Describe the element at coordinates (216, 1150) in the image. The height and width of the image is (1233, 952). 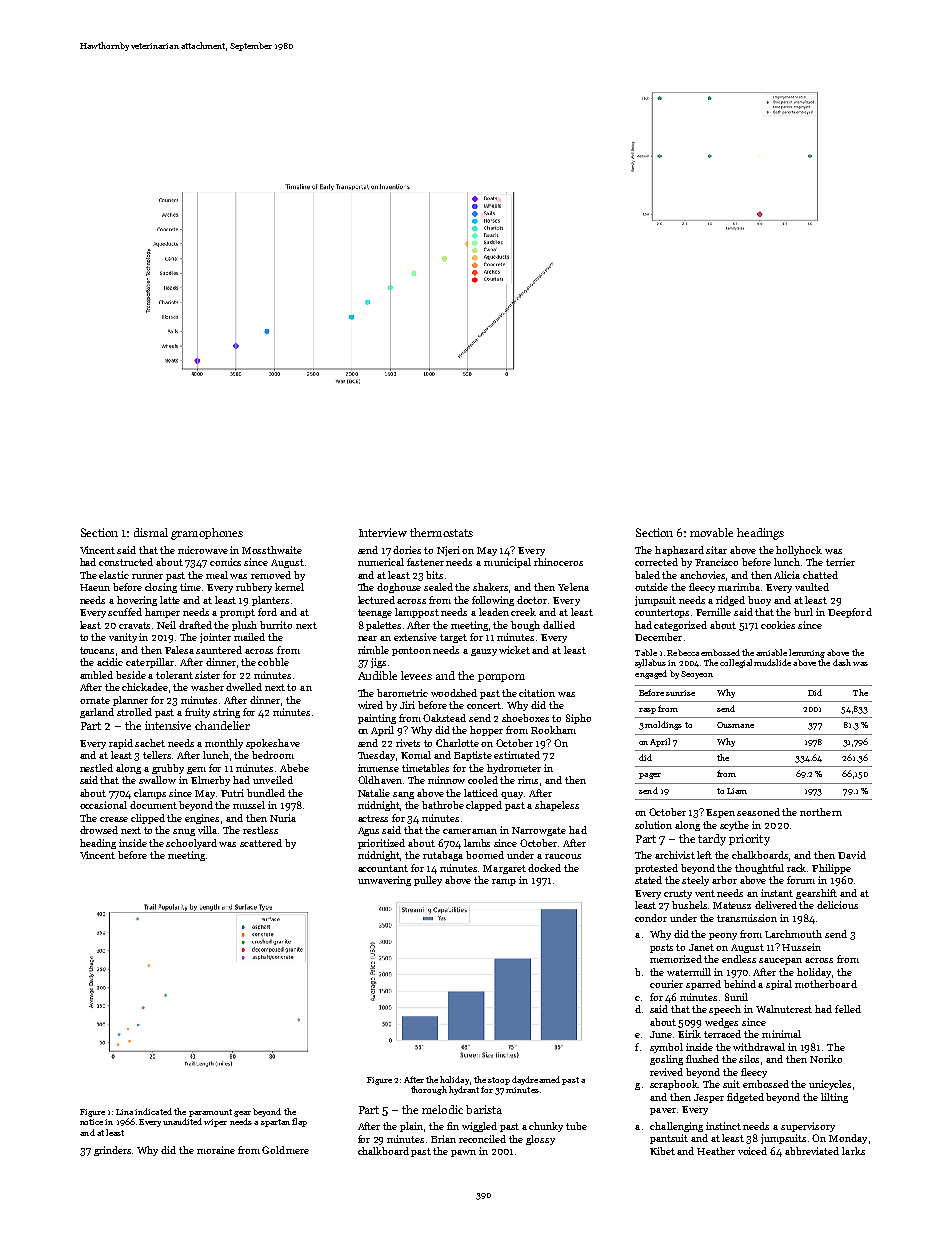
I see `moraine` at that location.
